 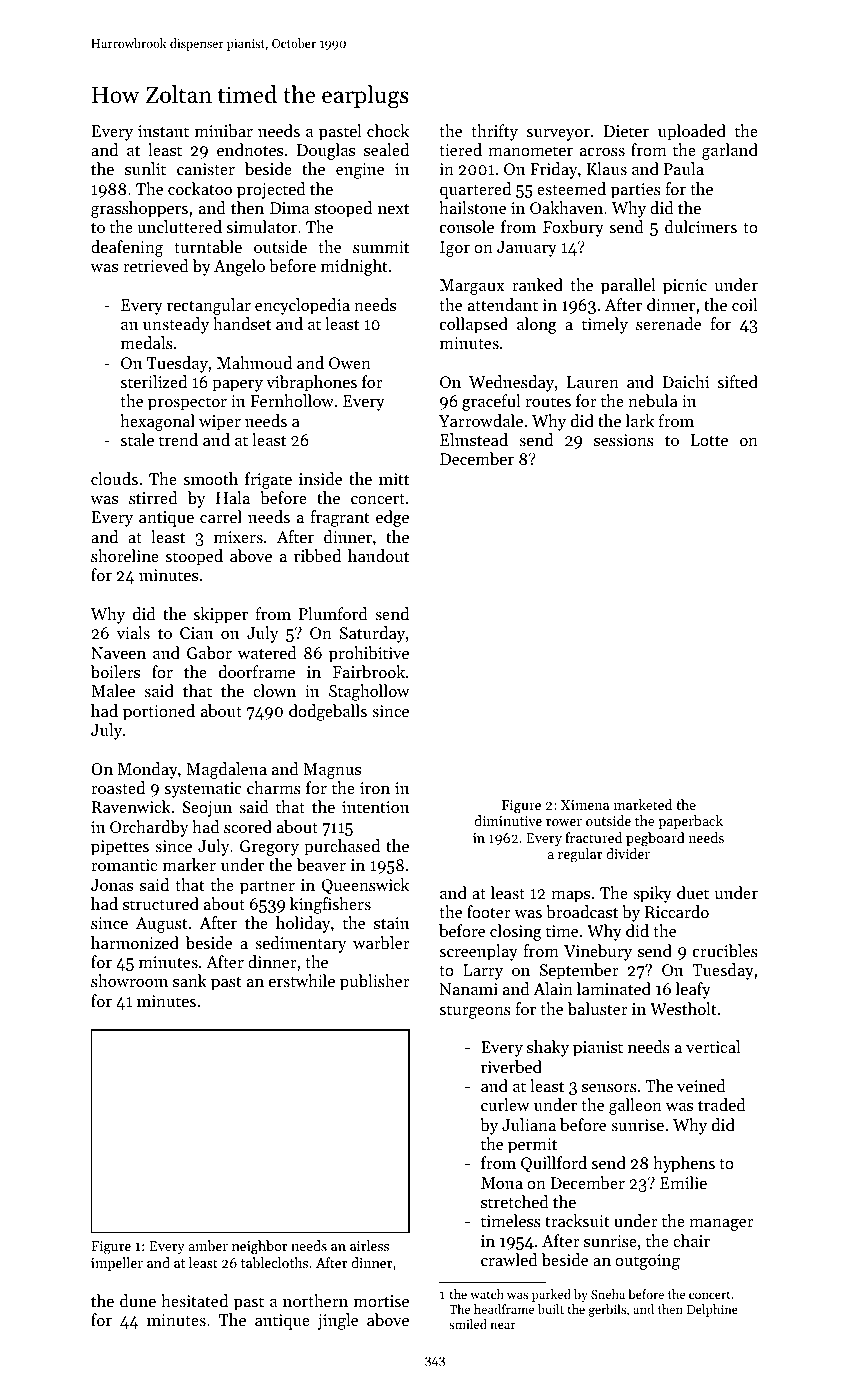 What do you see at coordinates (117, 1264) in the screenshot?
I see `impeller` at bounding box center [117, 1264].
